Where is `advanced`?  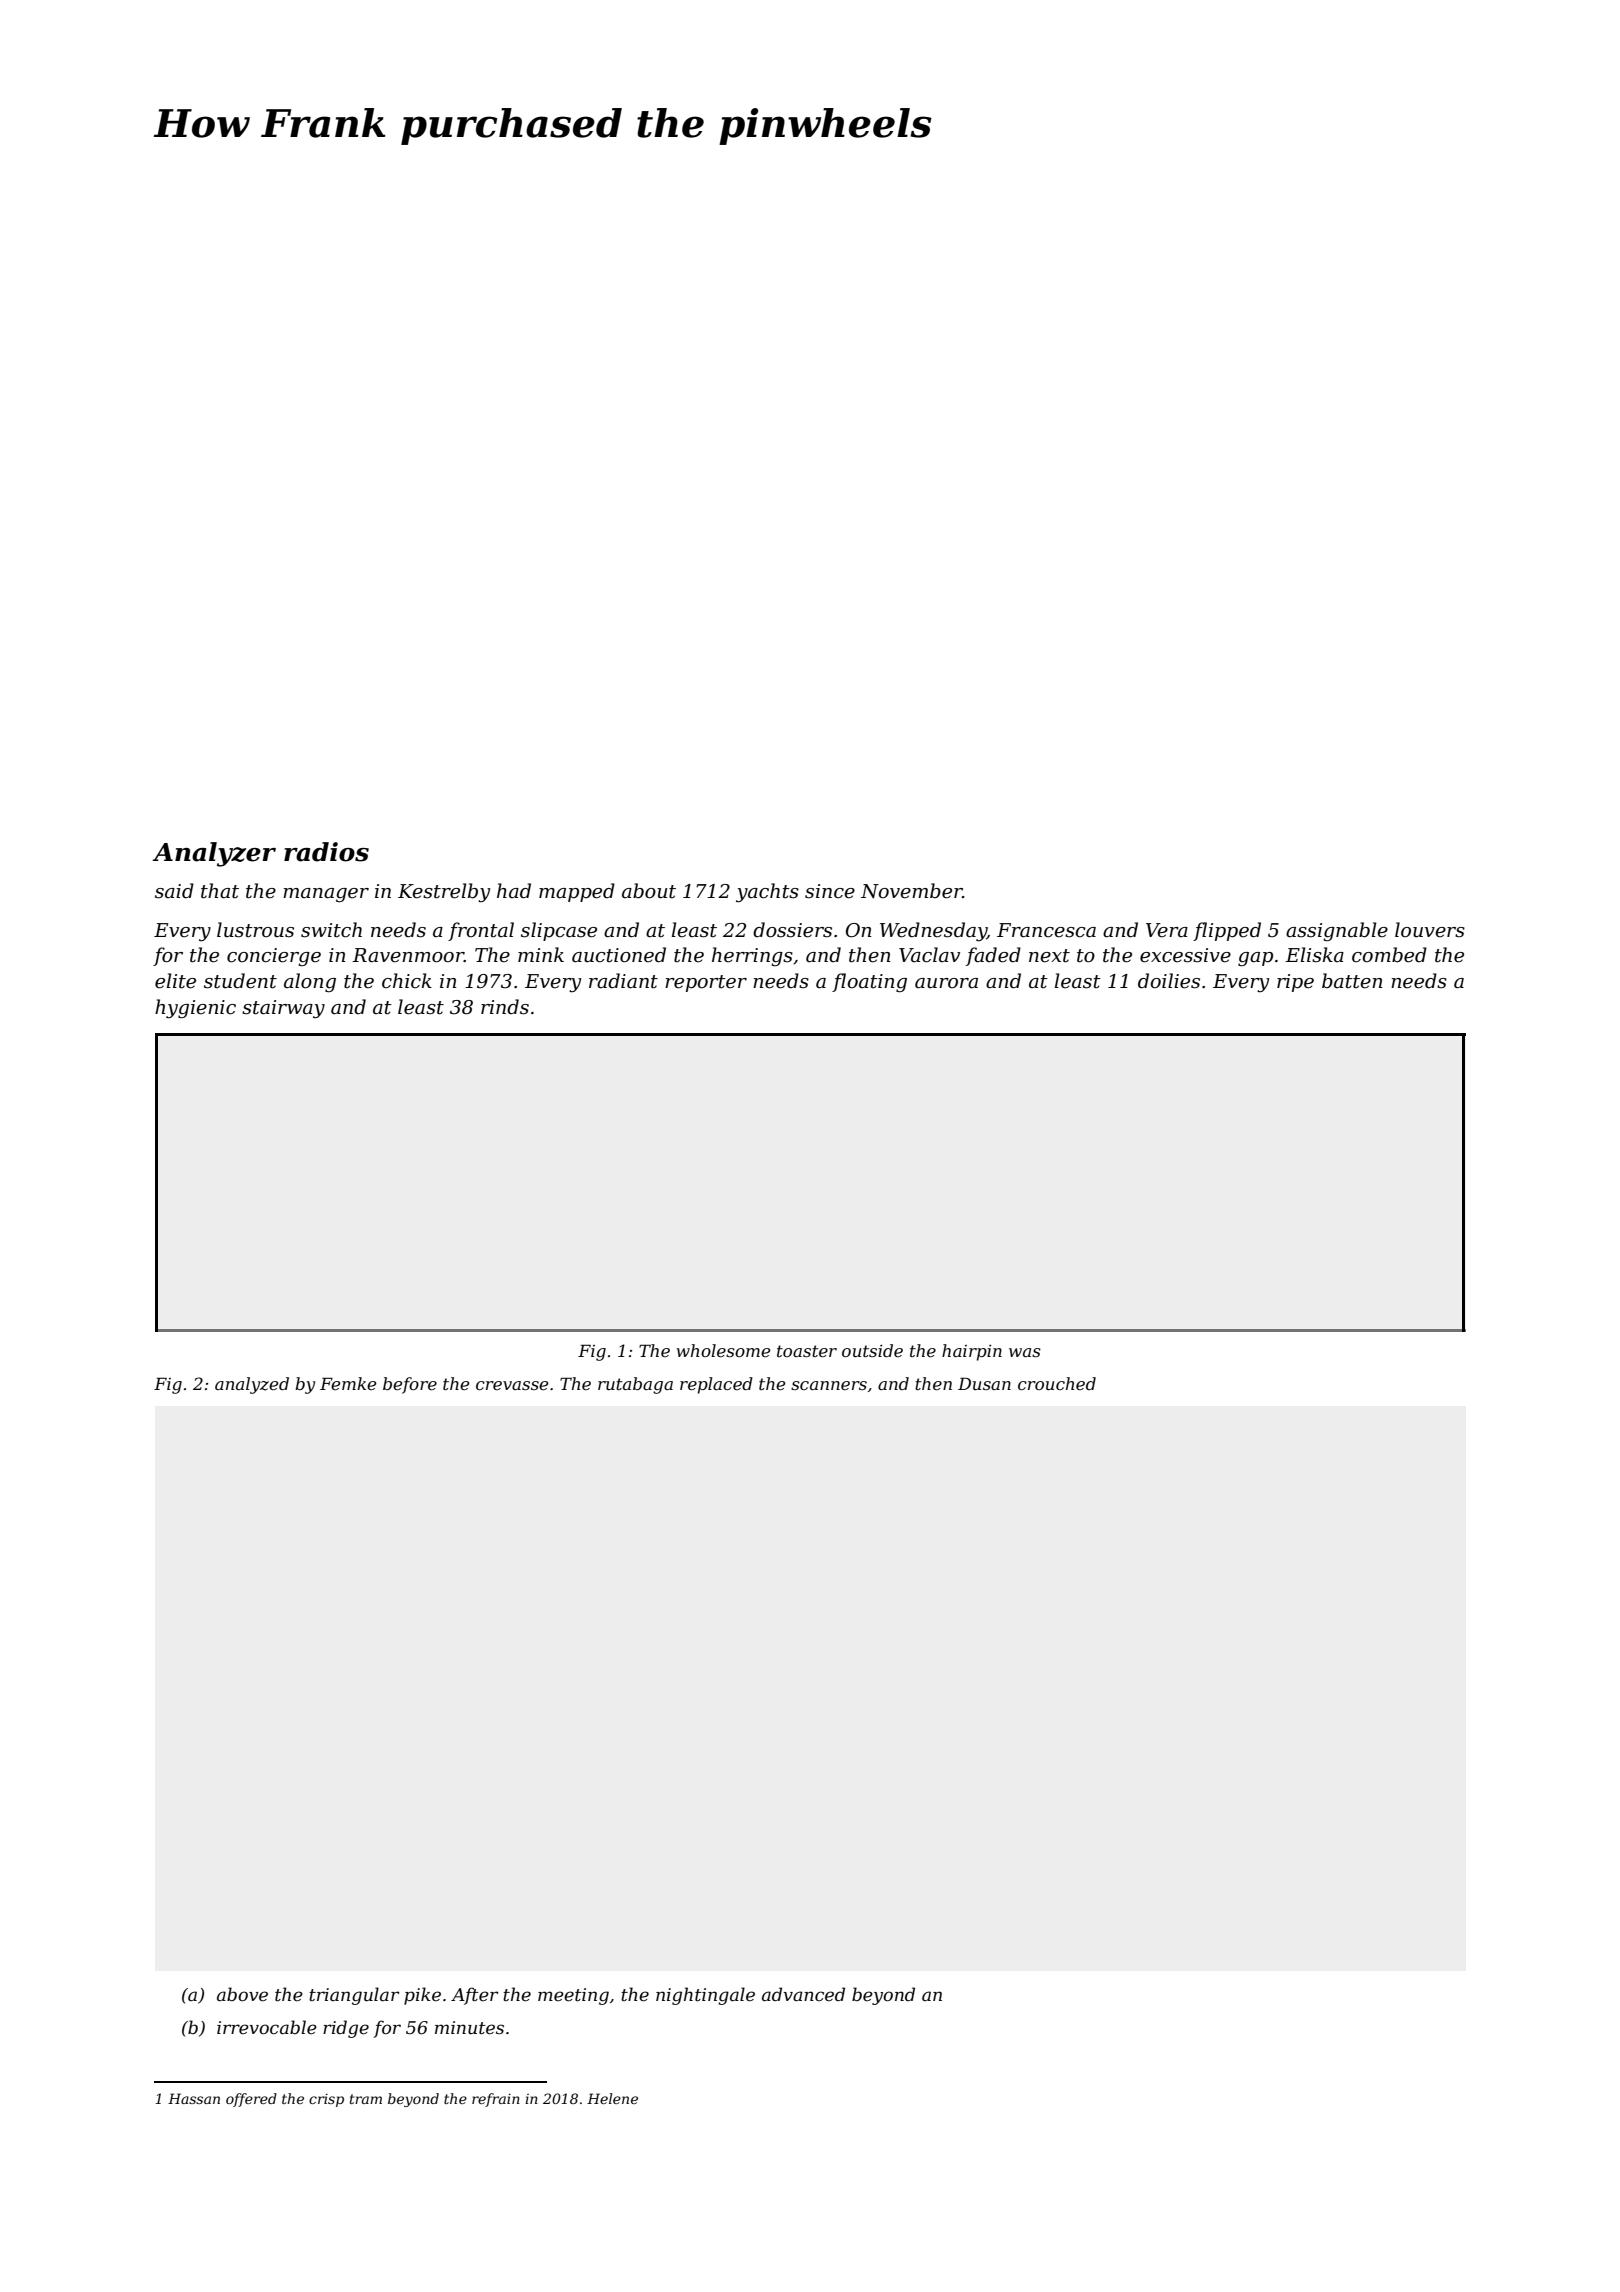
advanced is located at coordinates (803, 1994).
